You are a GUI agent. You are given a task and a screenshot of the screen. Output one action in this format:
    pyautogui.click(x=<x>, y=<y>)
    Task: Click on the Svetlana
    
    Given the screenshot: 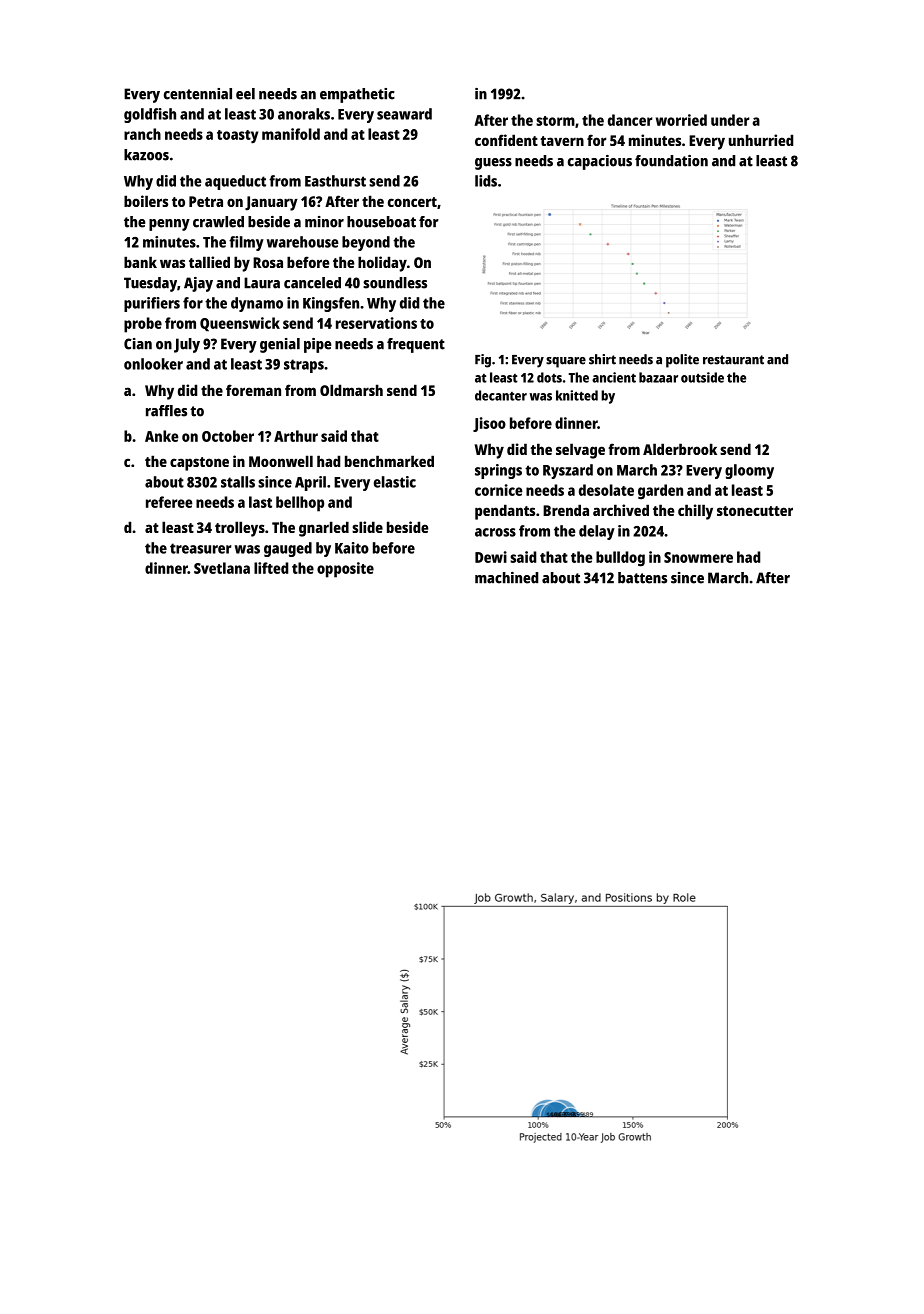 What is the action you would take?
    pyautogui.click(x=222, y=568)
